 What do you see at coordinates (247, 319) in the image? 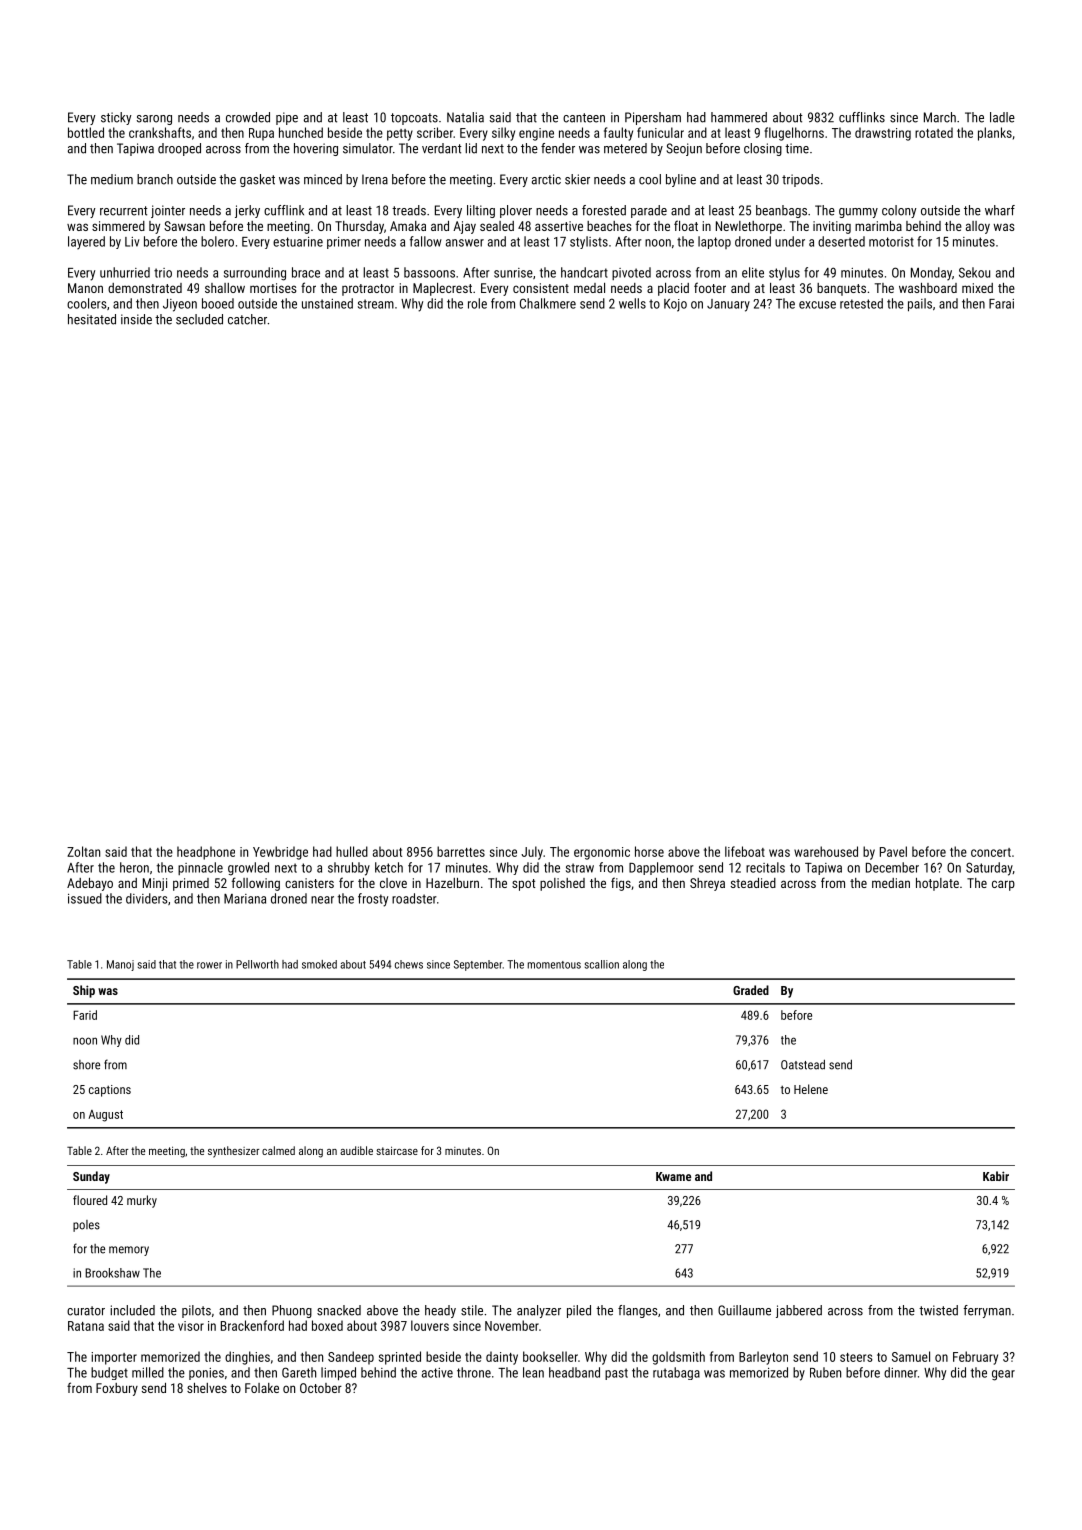
I see `catcher` at bounding box center [247, 319].
